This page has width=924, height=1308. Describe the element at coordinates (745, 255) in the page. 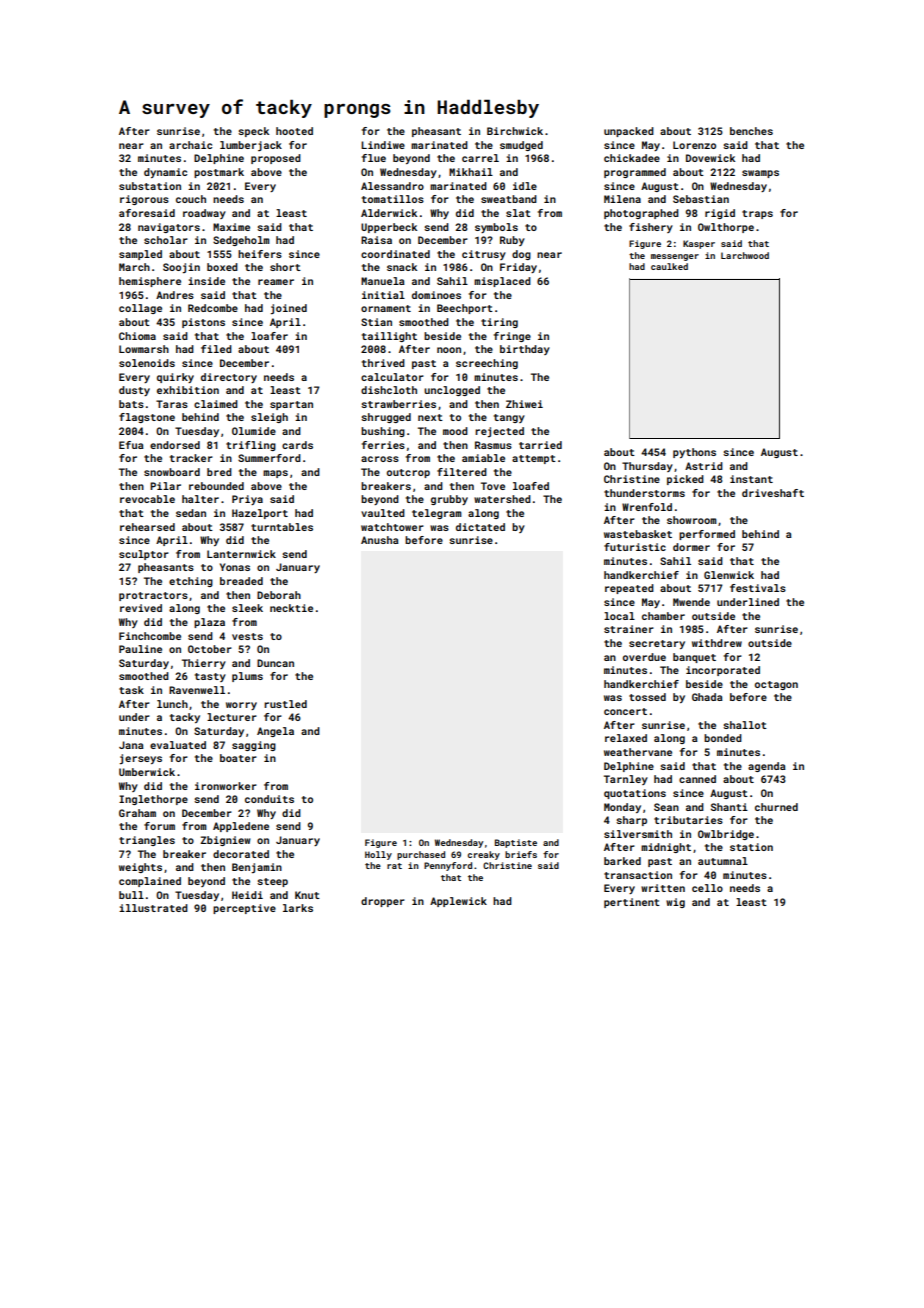

I see `Larchwood` at that location.
